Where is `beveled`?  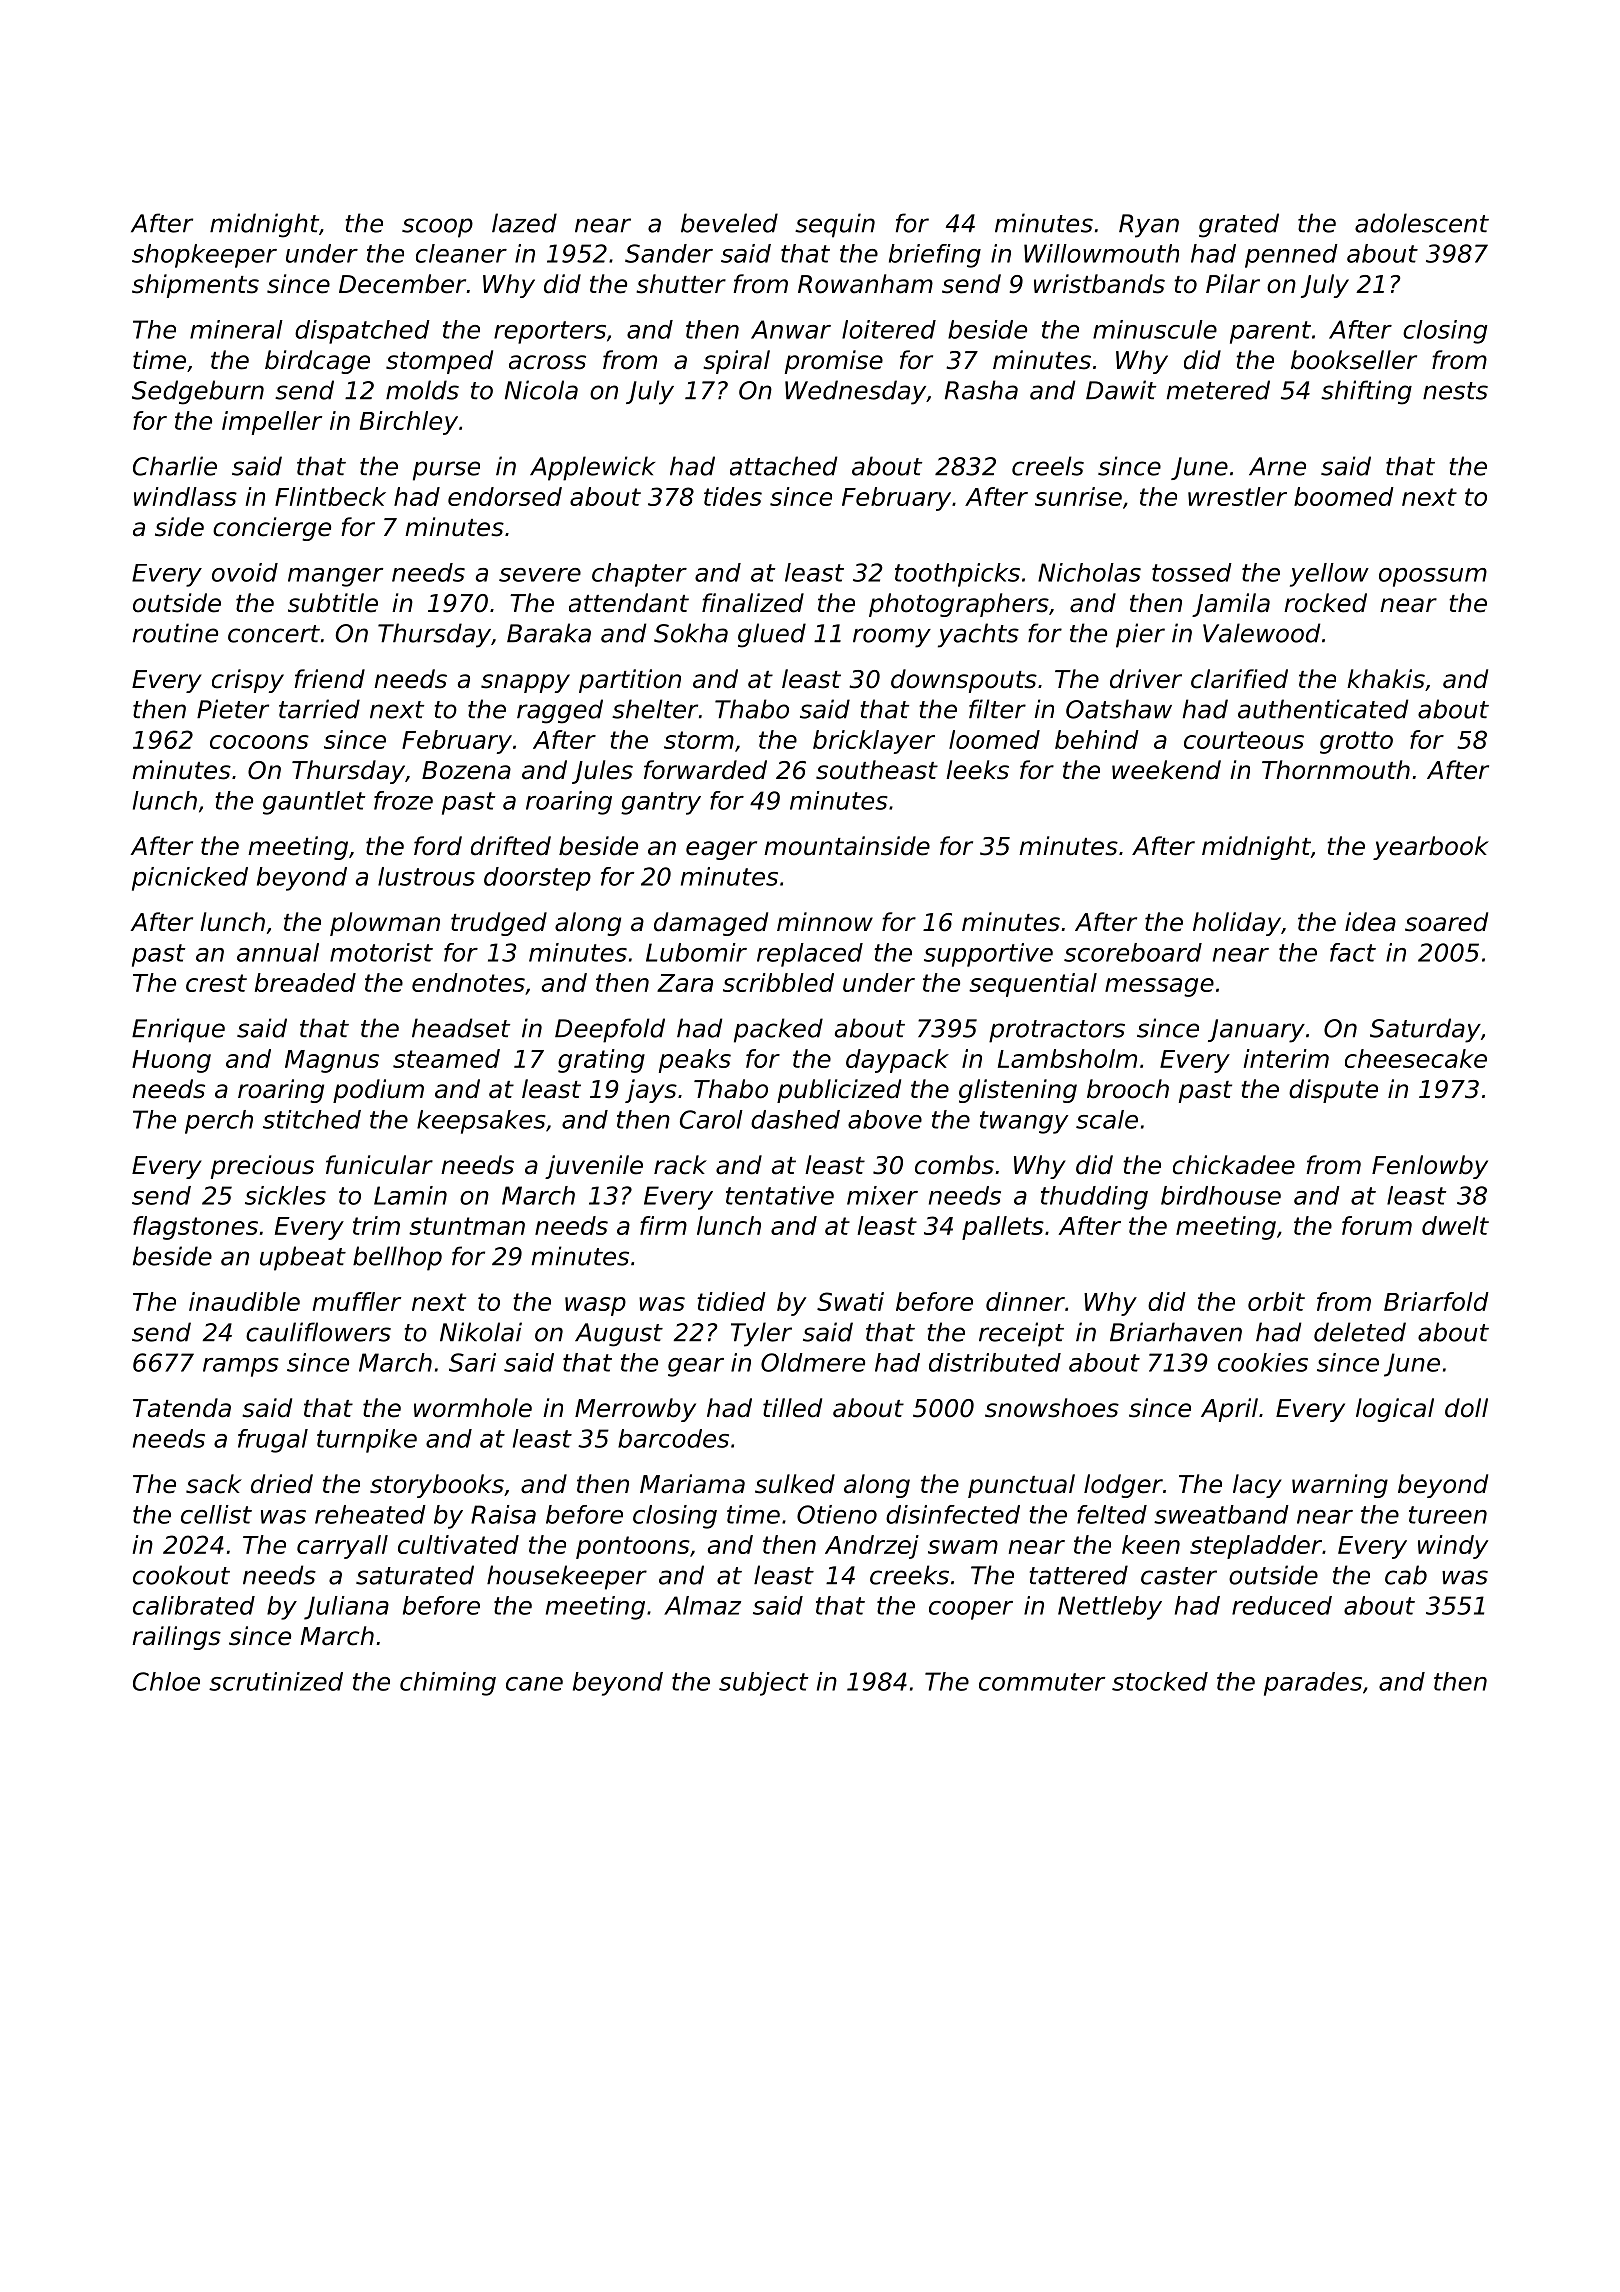
beveled is located at coordinates (729, 223).
